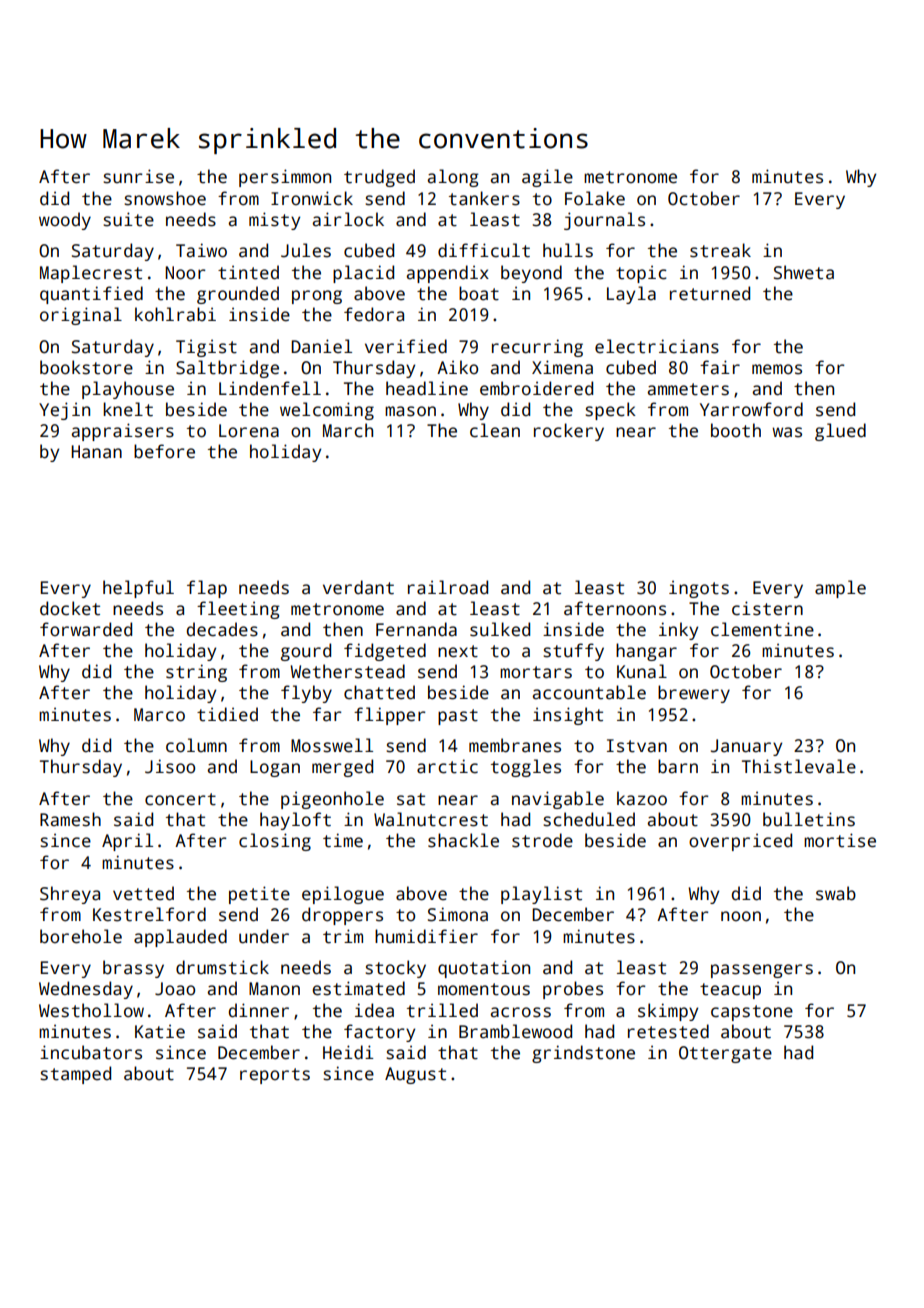 The image size is (924, 1308). I want to click on sunrise, so click(138, 176).
